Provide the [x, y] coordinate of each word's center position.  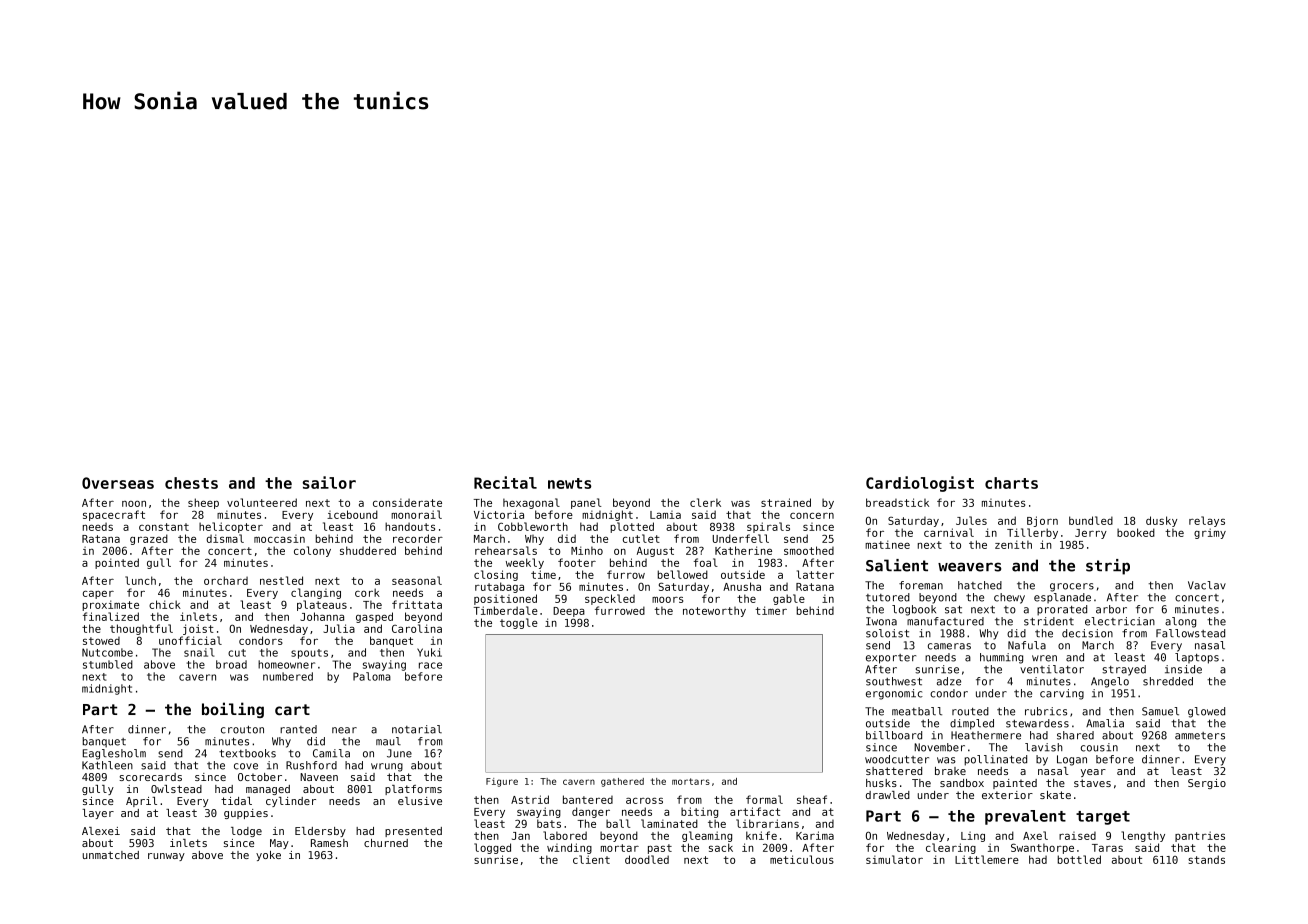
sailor [329, 482]
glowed [1206, 712]
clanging [316, 593]
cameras [949, 646]
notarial [417, 729]
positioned [505, 599]
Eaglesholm [114, 754]
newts [569, 483]
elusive [420, 801]
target [1103, 818]
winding [569, 848]
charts [1011, 483]
